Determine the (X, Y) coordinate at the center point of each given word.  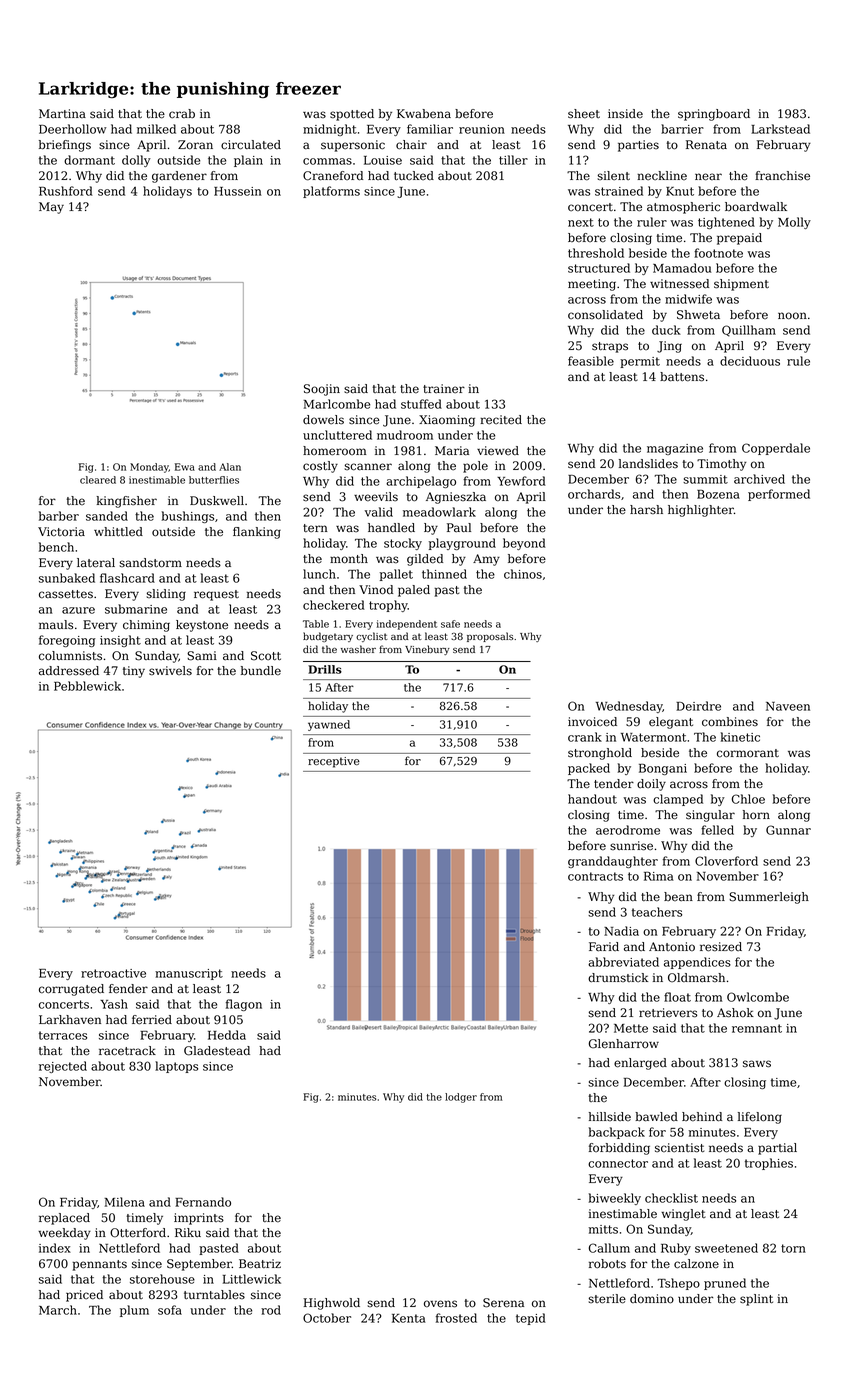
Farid (604, 947)
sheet (584, 114)
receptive (334, 762)
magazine (675, 449)
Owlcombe (758, 997)
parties (638, 146)
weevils (376, 497)
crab (182, 114)
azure (78, 610)
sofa (170, 1310)
